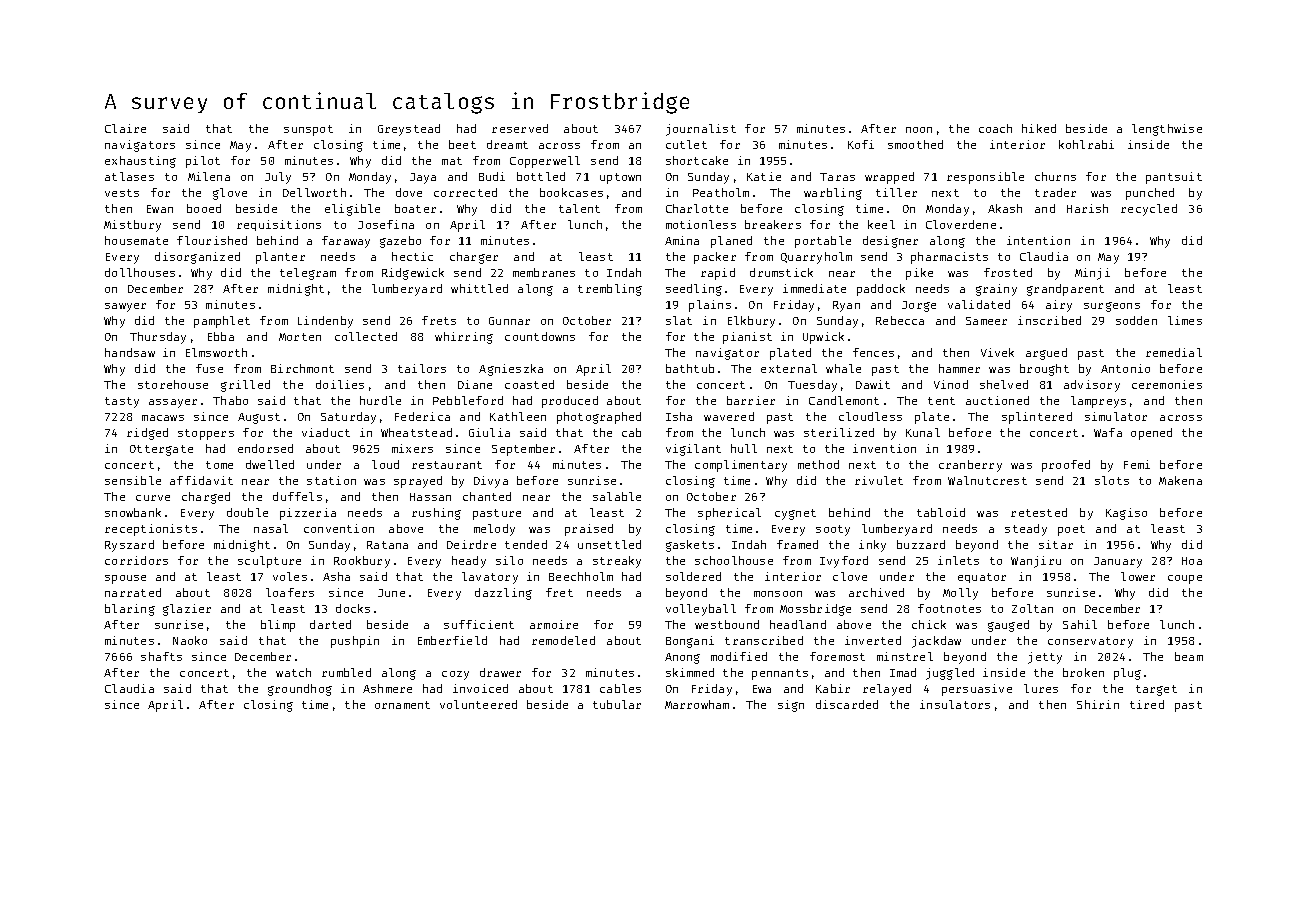 The image size is (1308, 924). What do you see at coordinates (278, 626) in the screenshot?
I see `blimp` at bounding box center [278, 626].
